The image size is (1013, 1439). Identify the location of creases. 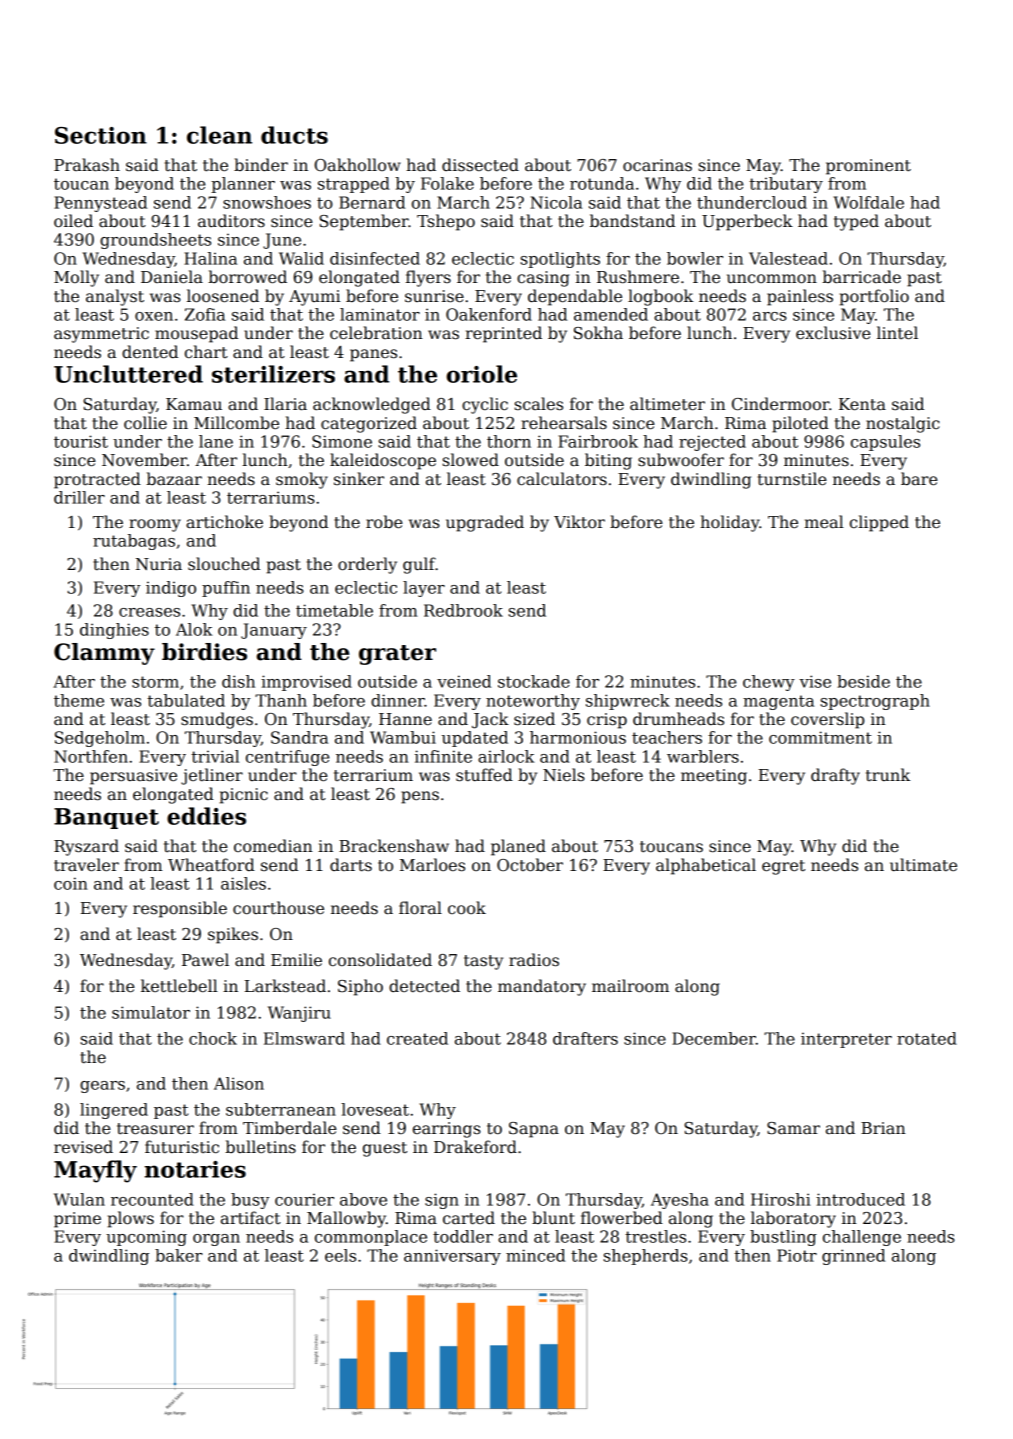
(149, 612).
